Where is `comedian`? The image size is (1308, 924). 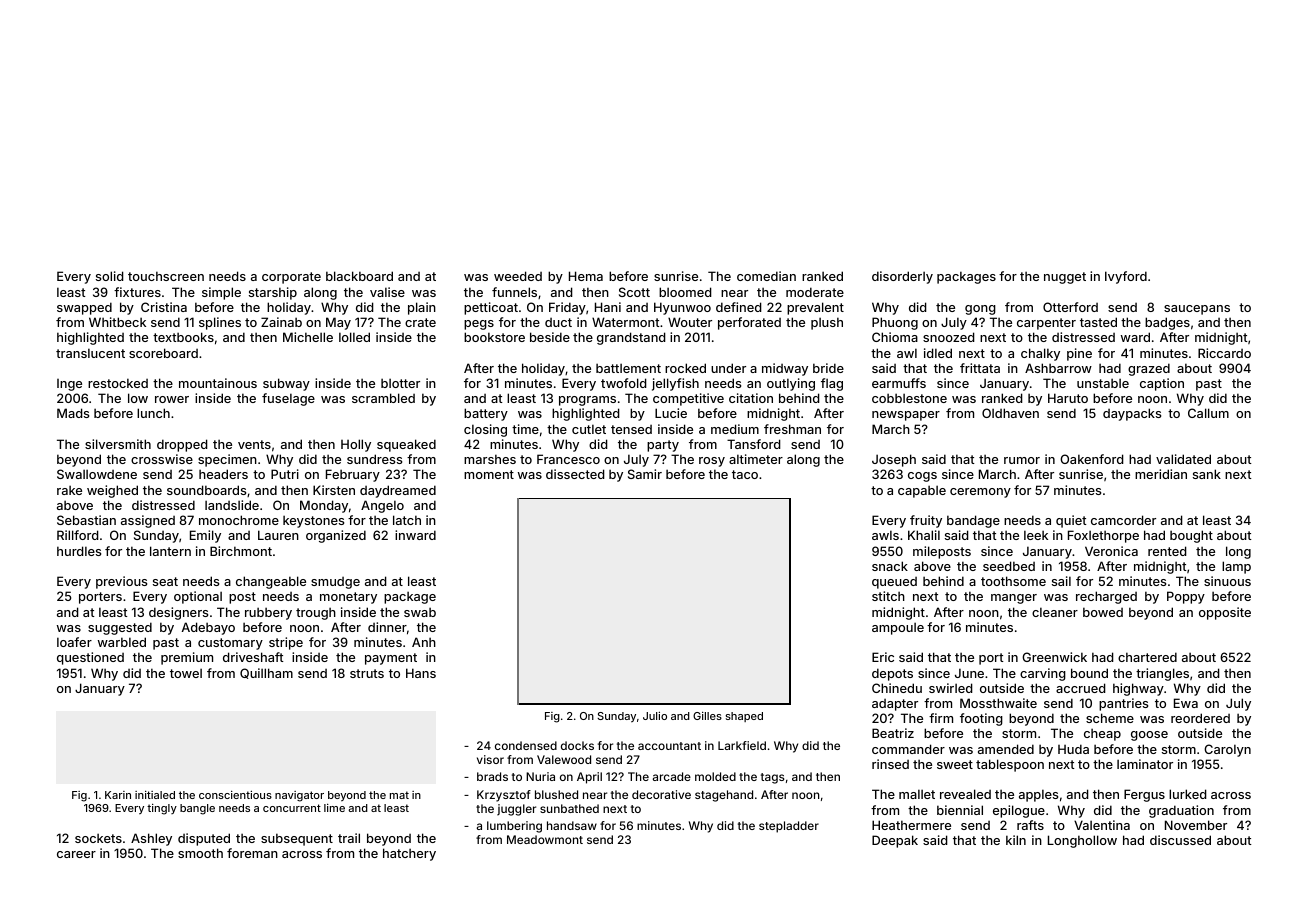
comedian is located at coordinates (766, 276).
